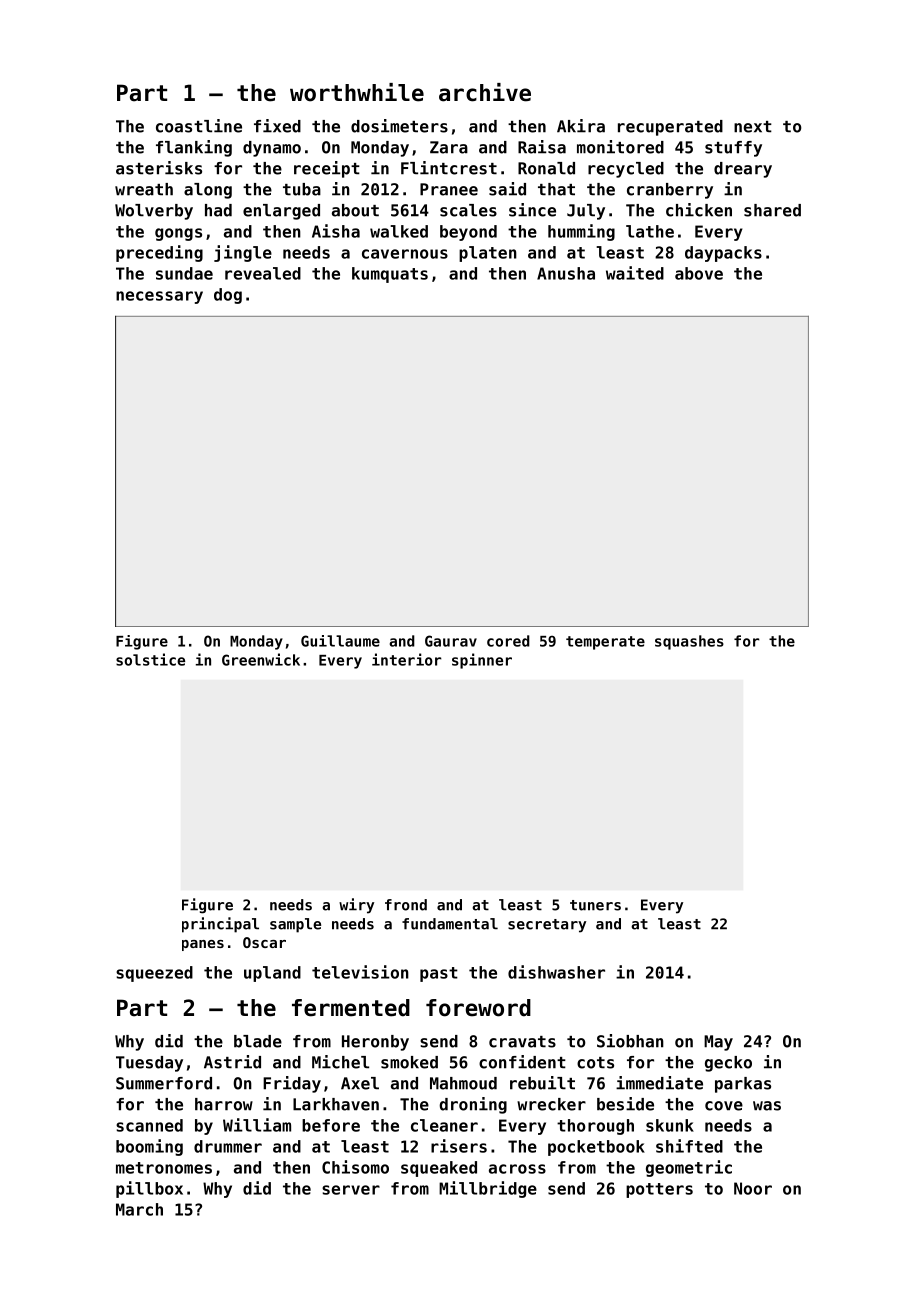 The height and width of the image is (1308, 924). I want to click on Astrid, so click(232, 1062).
